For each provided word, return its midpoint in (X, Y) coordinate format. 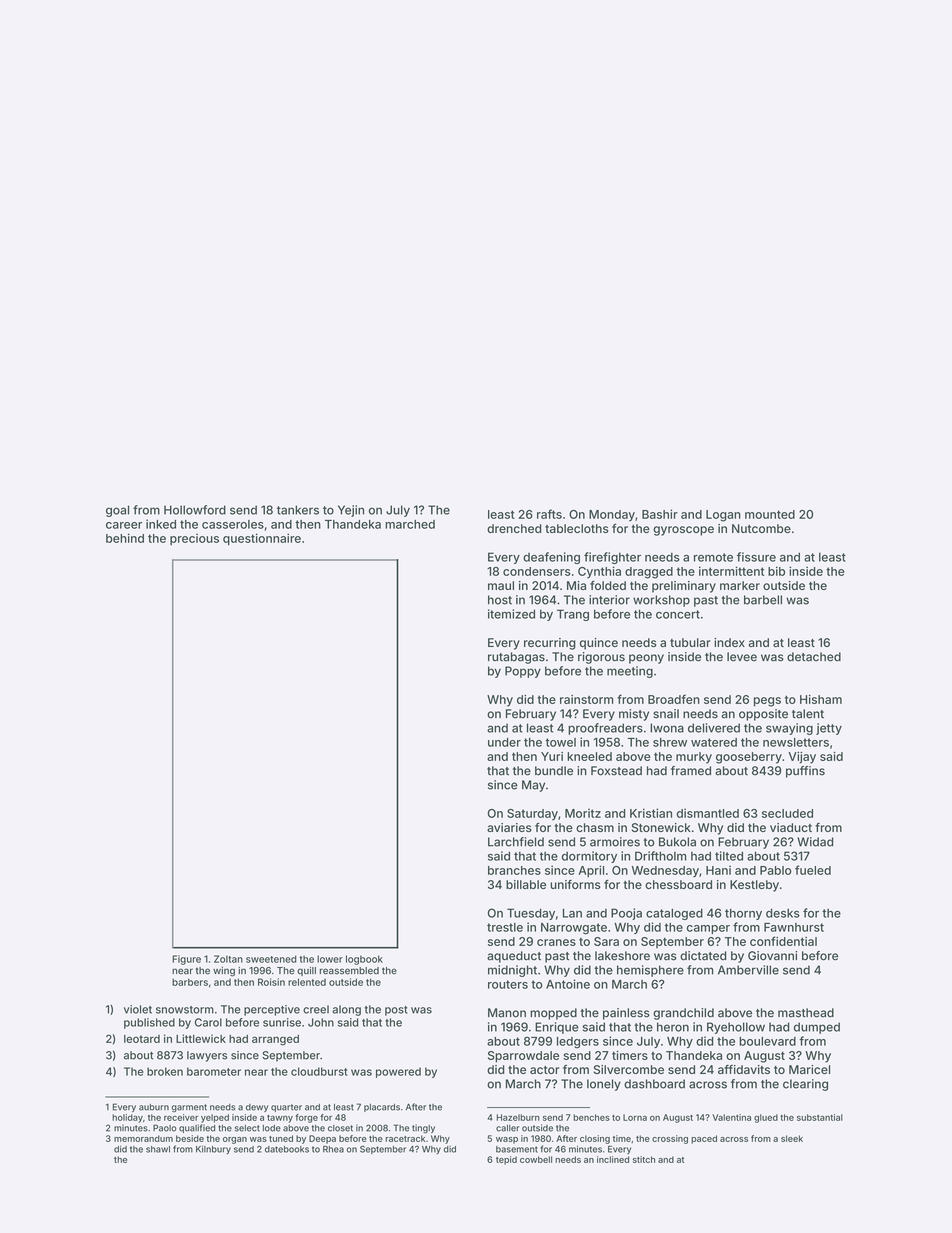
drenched (514, 528)
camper (708, 929)
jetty (829, 729)
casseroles (233, 524)
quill (306, 971)
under (504, 742)
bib (776, 571)
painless (626, 1014)
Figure (186, 960)
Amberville (748, 970)
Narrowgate (574, 929)
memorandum (143, 1138)
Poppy (523, 672)
